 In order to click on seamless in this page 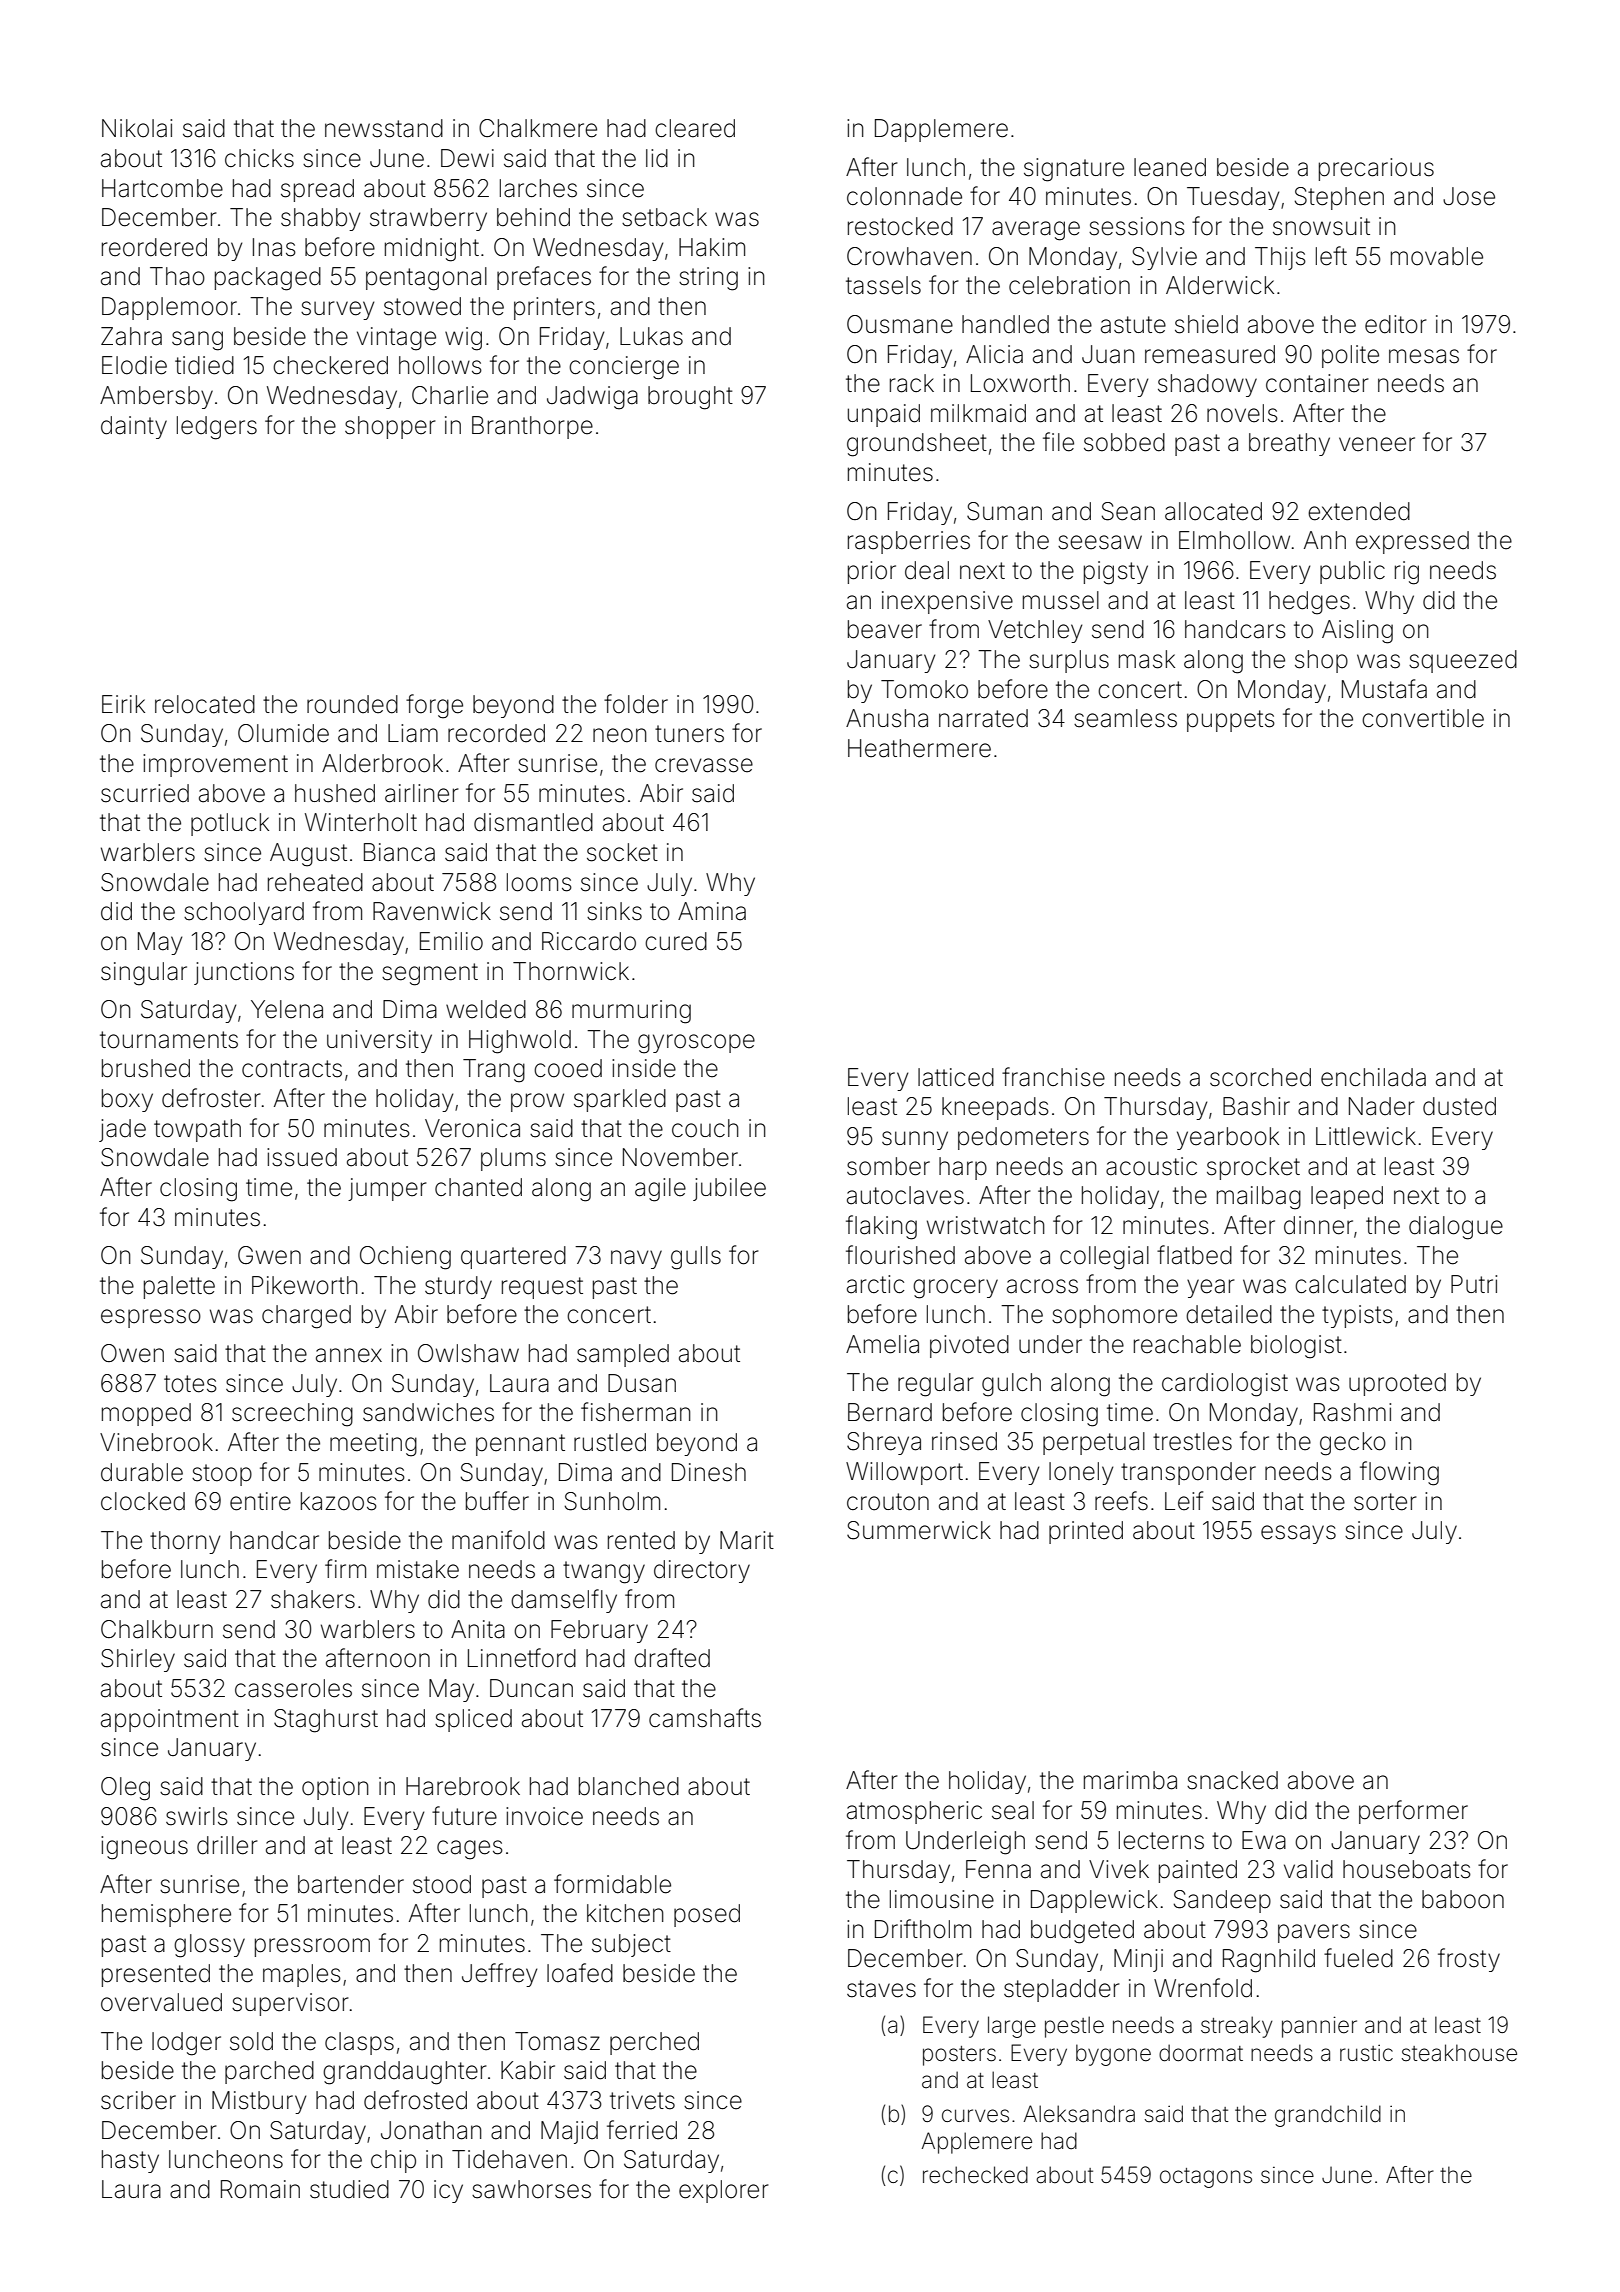, I will do `click(1125, 718)`.
